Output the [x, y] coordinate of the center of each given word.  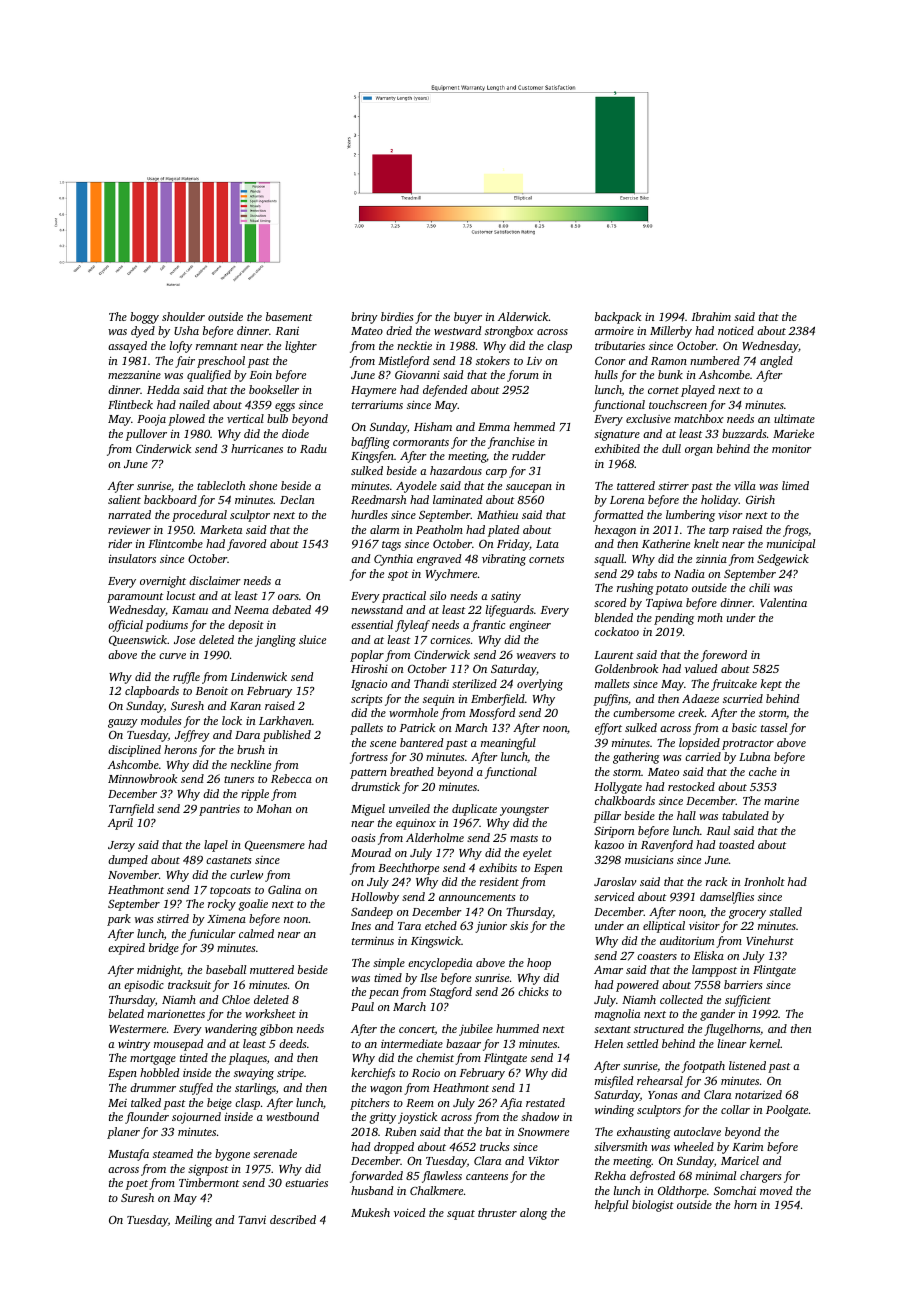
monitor [792, 449]
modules [161, 720]
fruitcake [734, 685]
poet [137, 1185]
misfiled [614, 1082]
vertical [245, 418]
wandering [231, 1030]
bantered [421, 742]
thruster [497, 1212]
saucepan [529, 488]
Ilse [428, 977]
